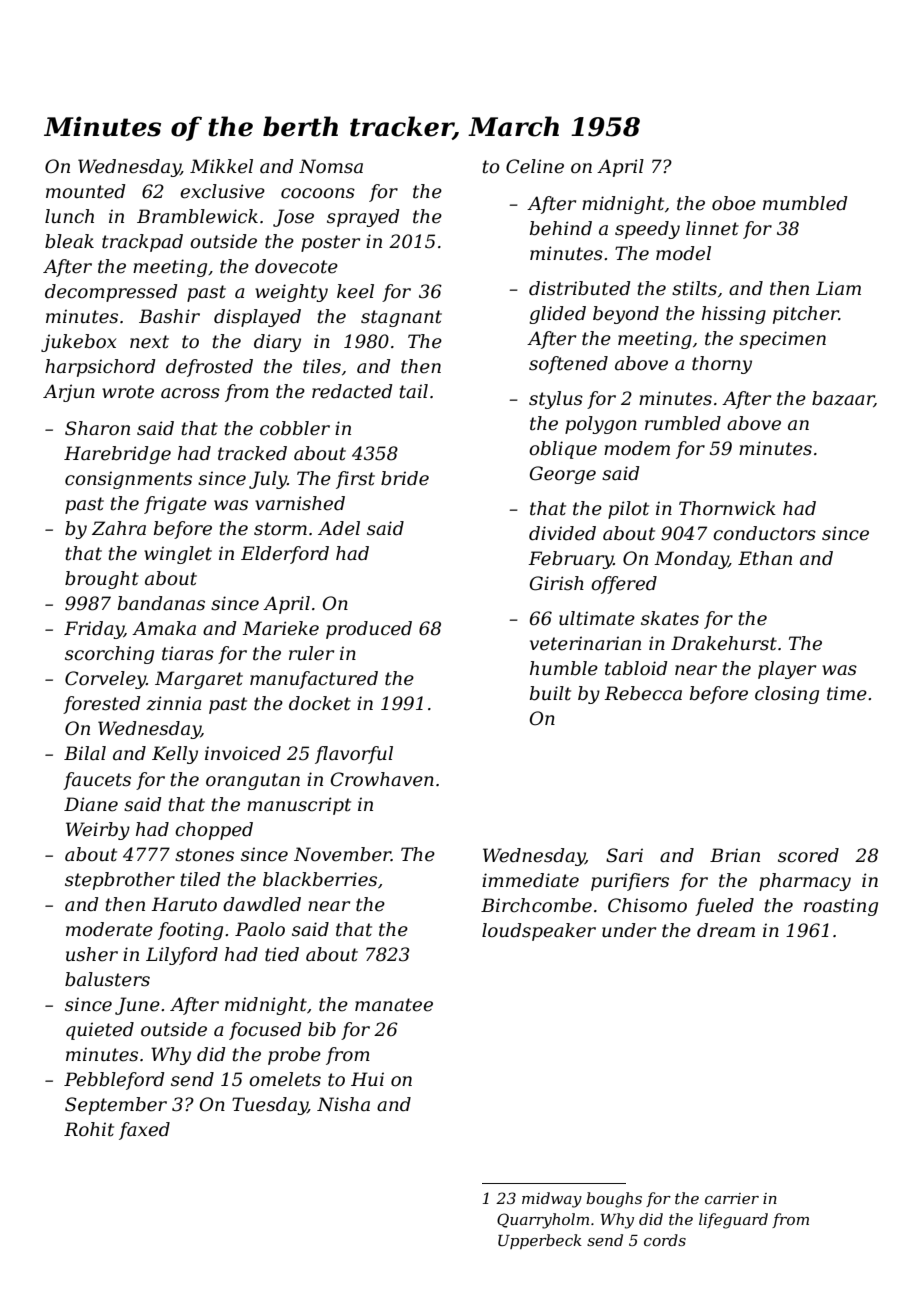  Describe the element at coordinates (563, 475) in the screenshot. I see `George` at that location.
